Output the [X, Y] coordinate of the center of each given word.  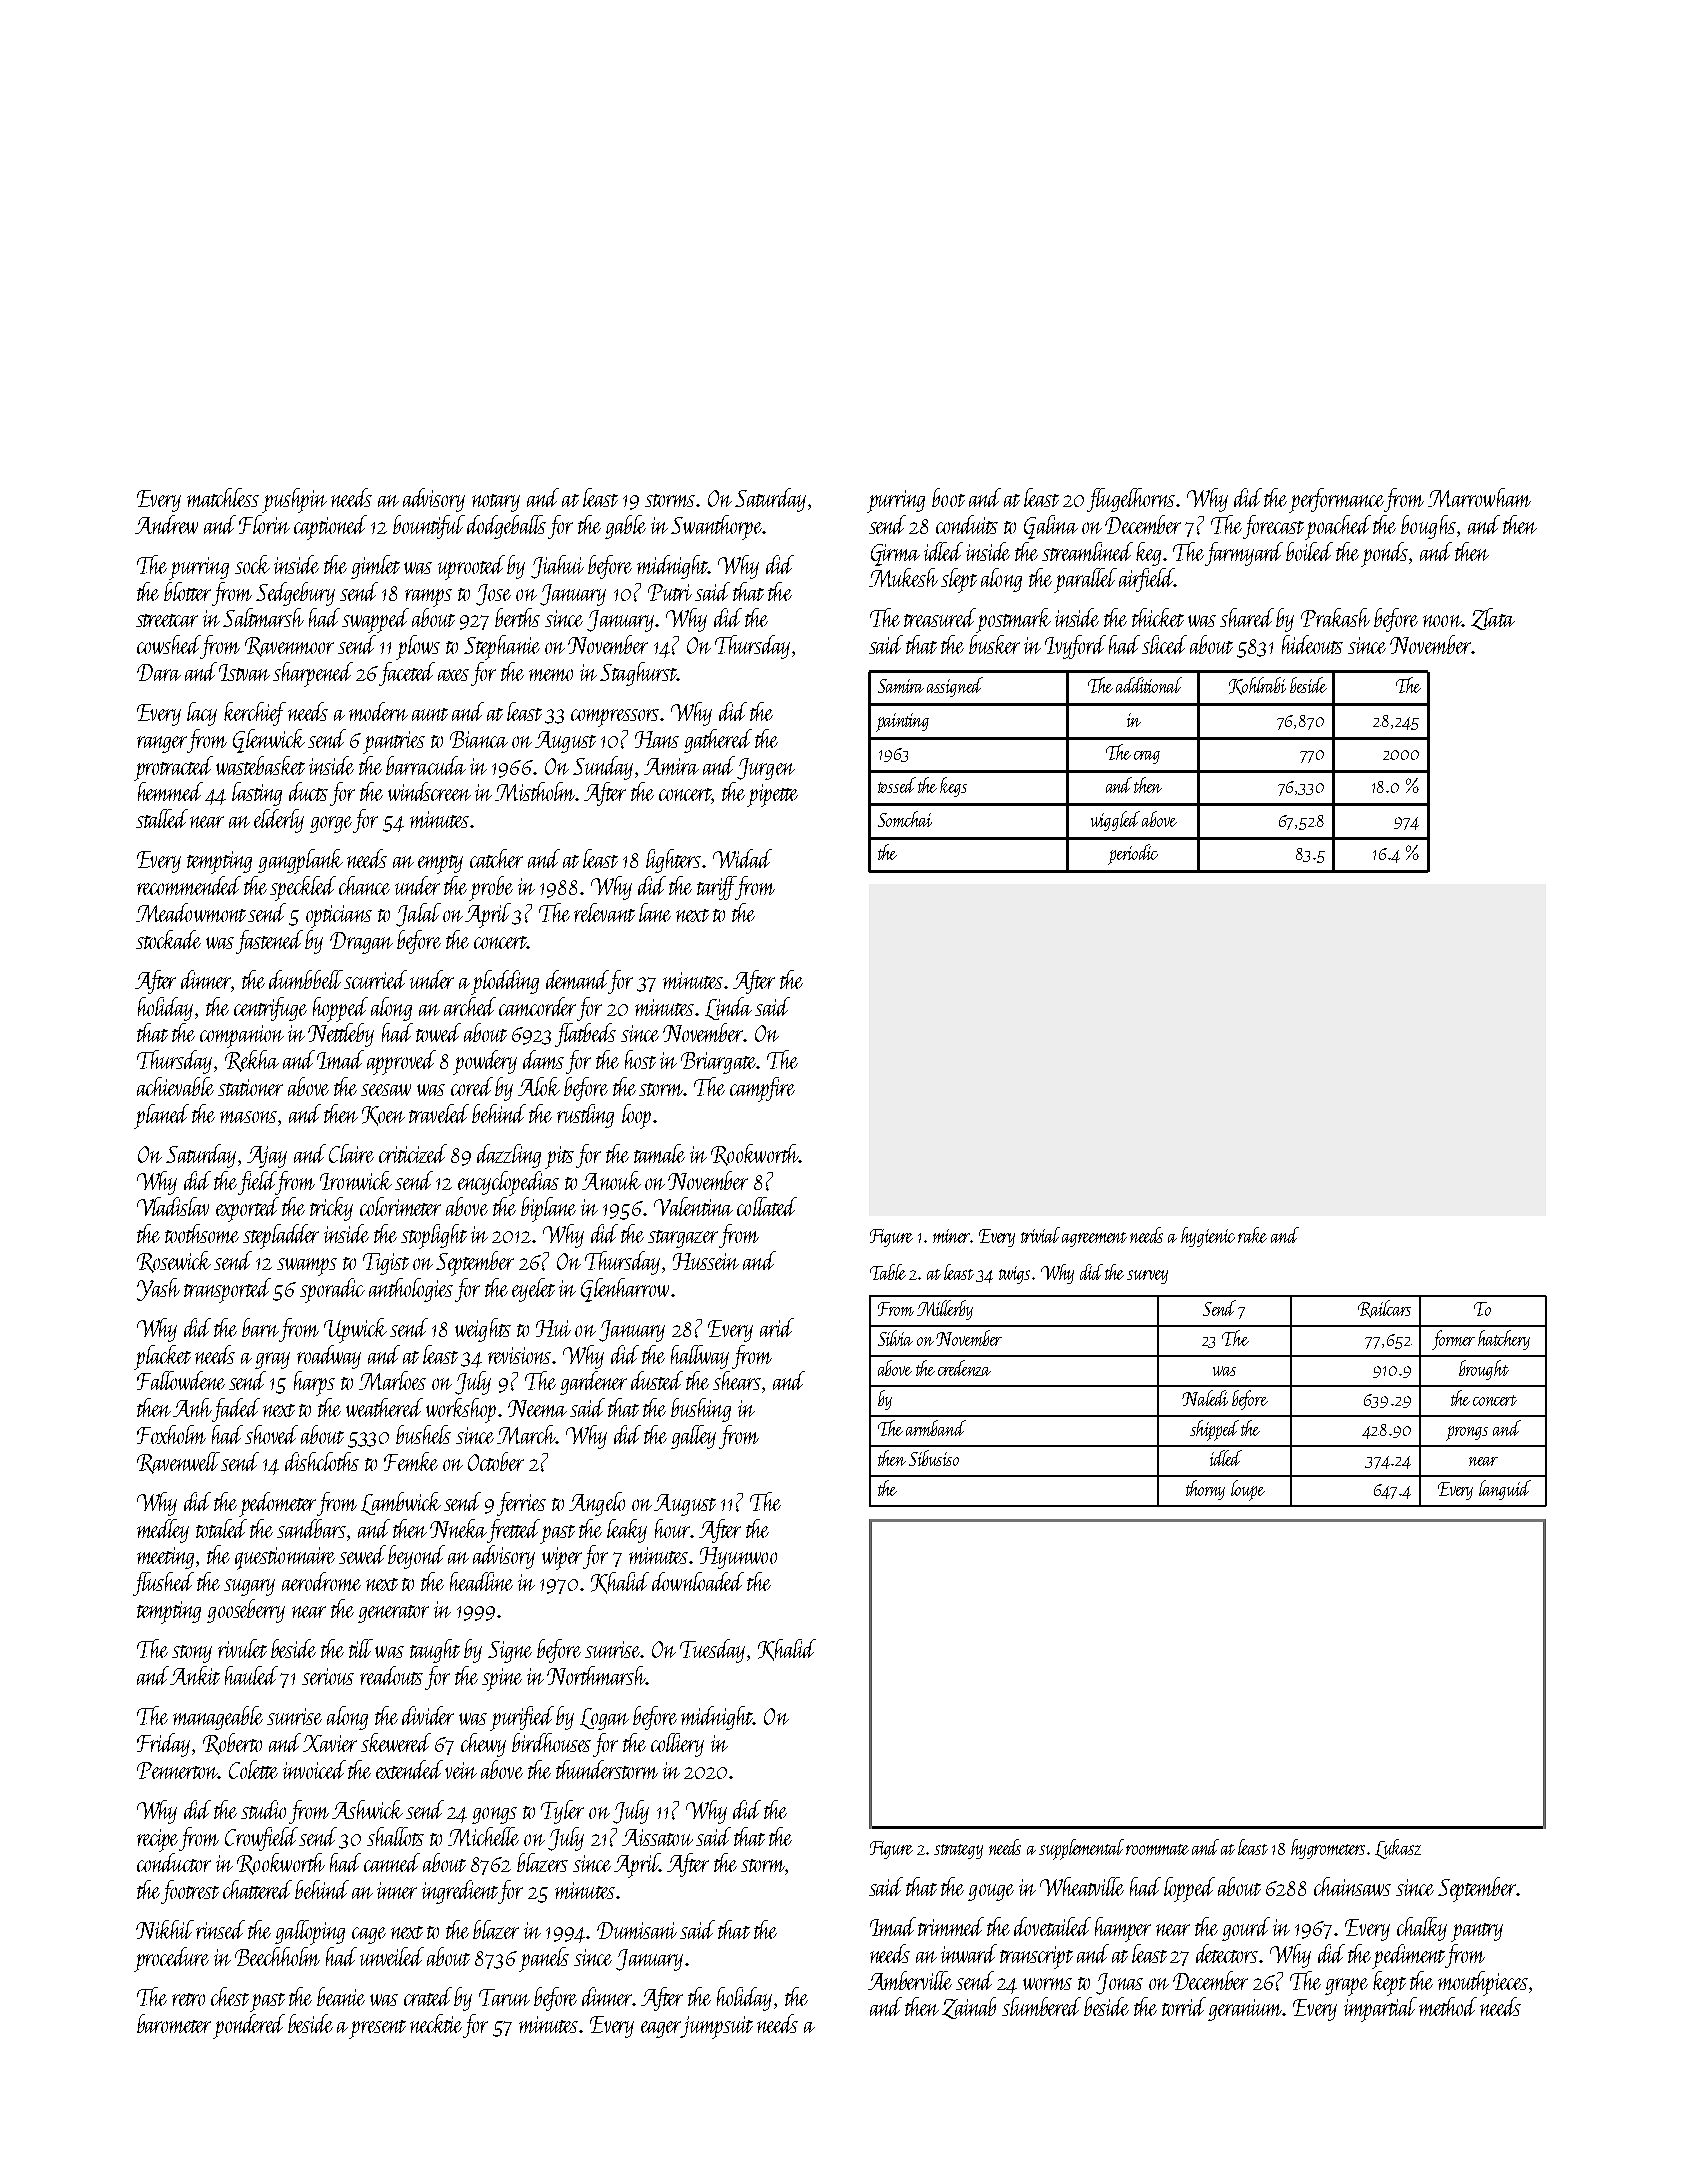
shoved [271, 1434]
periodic [1133, 854]
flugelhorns [1131, 500]
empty [440, 864]
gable [625, 527]
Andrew [166, 524]
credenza [964, 1368]
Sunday [603, 768]
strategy [958, 1851]
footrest [190, 1892]
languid [1505, 1490]
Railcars [1384, 1309]
